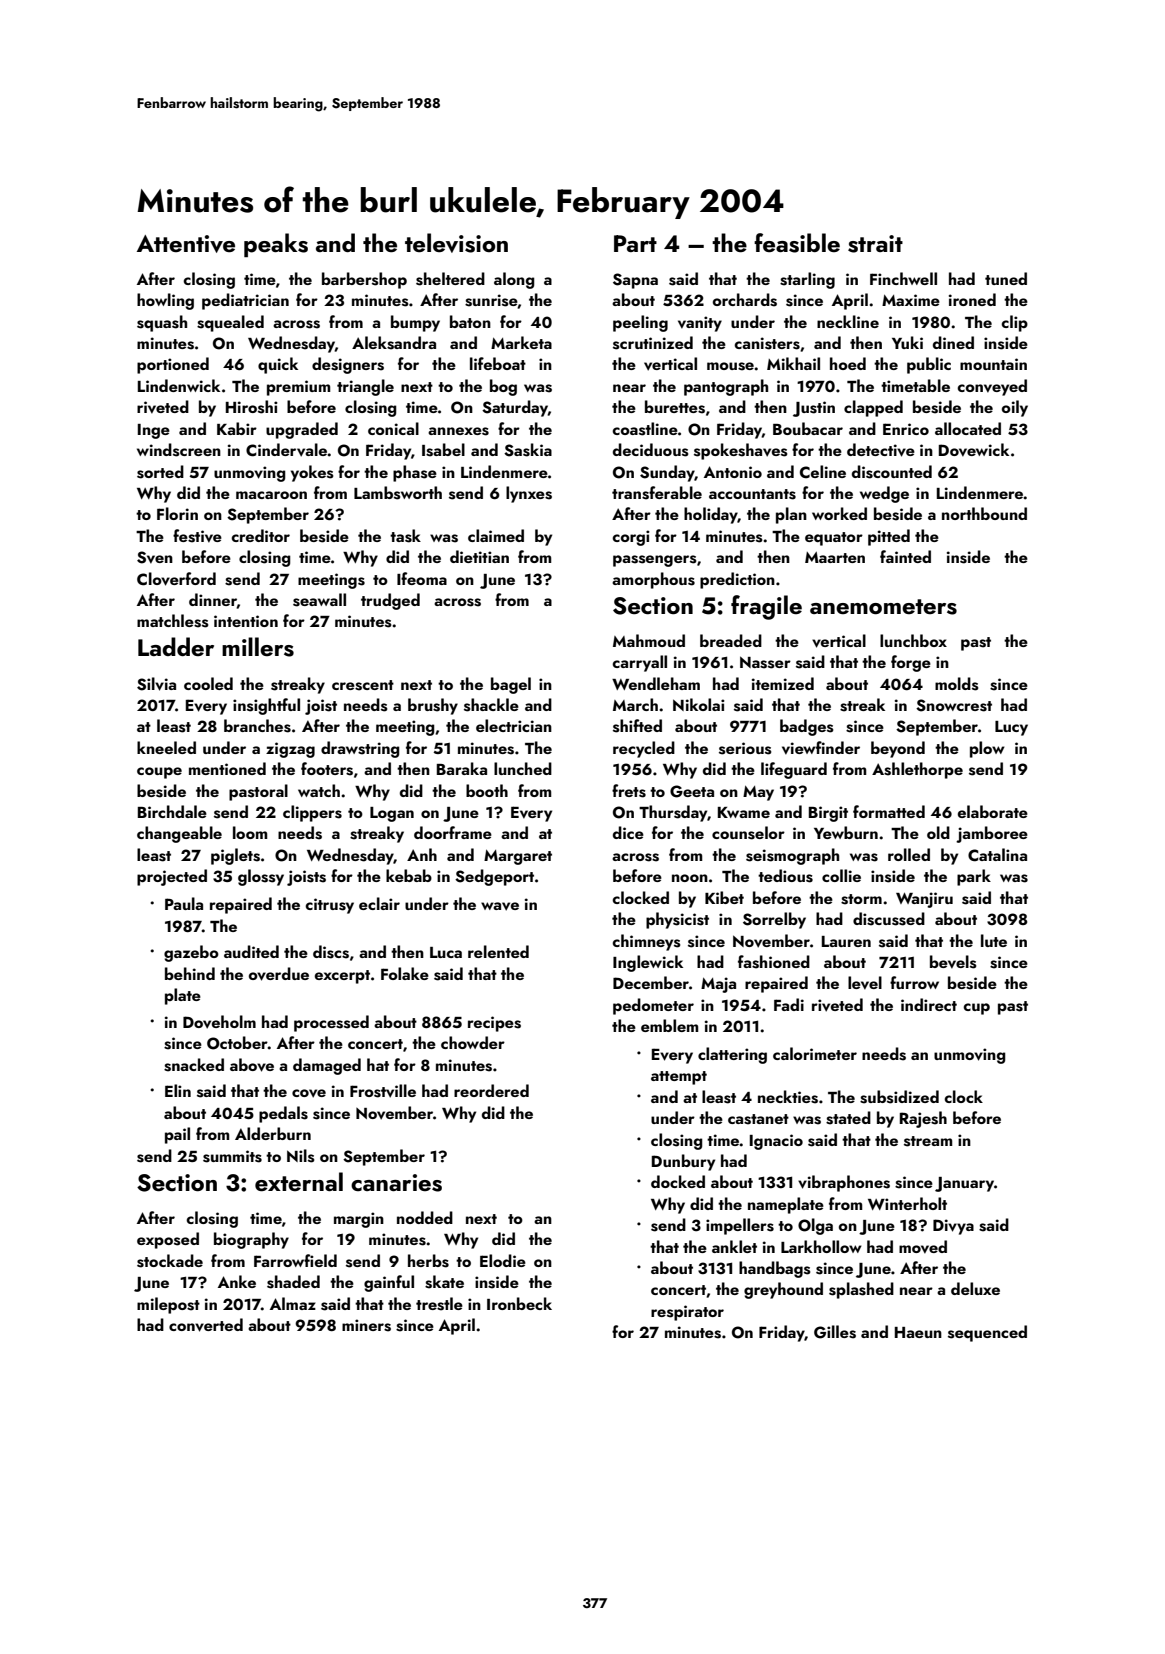 This screenshot has height=1654, width=1165. I want to click on emblem, so click(669, 1025).
